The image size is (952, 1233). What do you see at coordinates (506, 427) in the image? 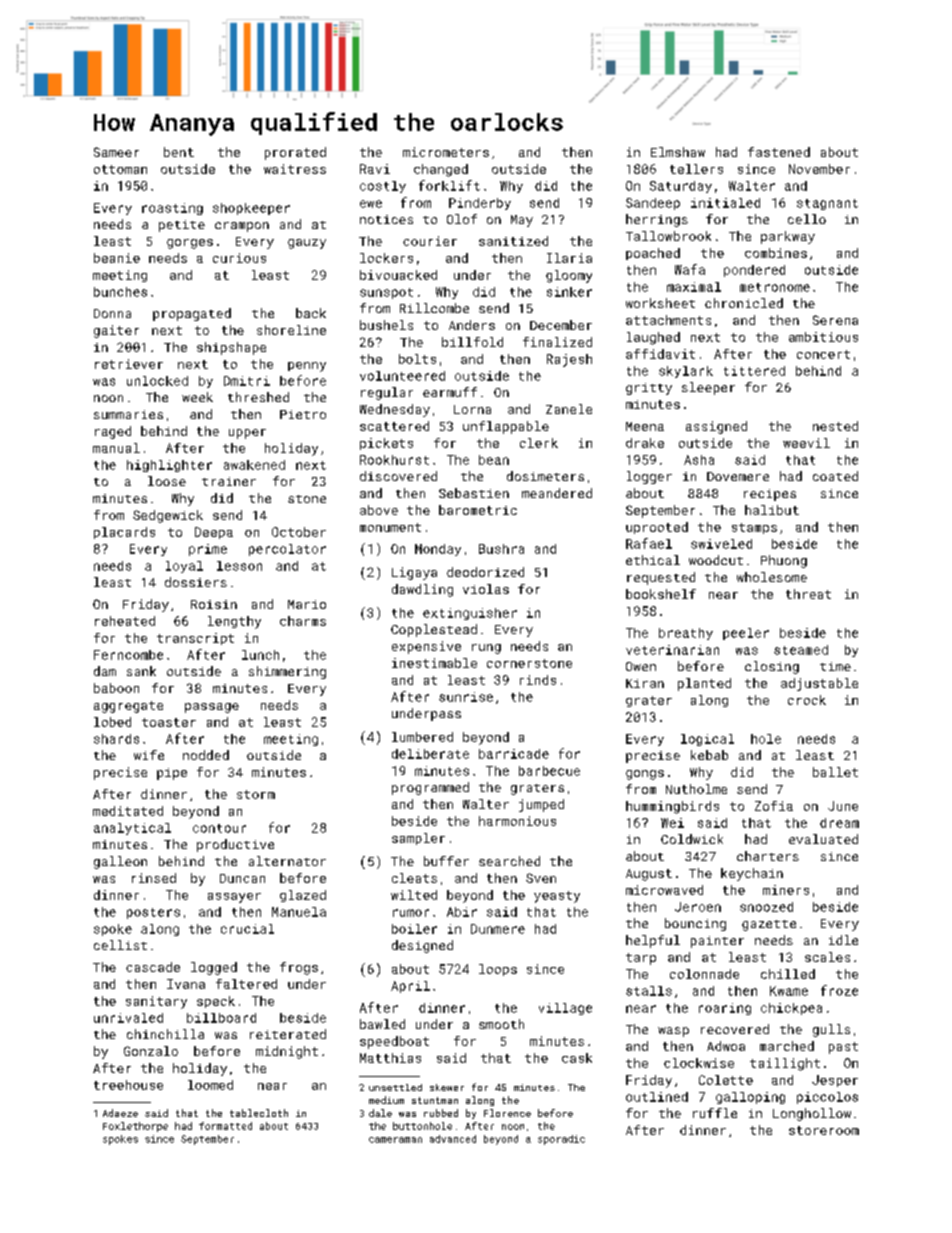
I see `unflappable` at bounding box center [506, 427].
